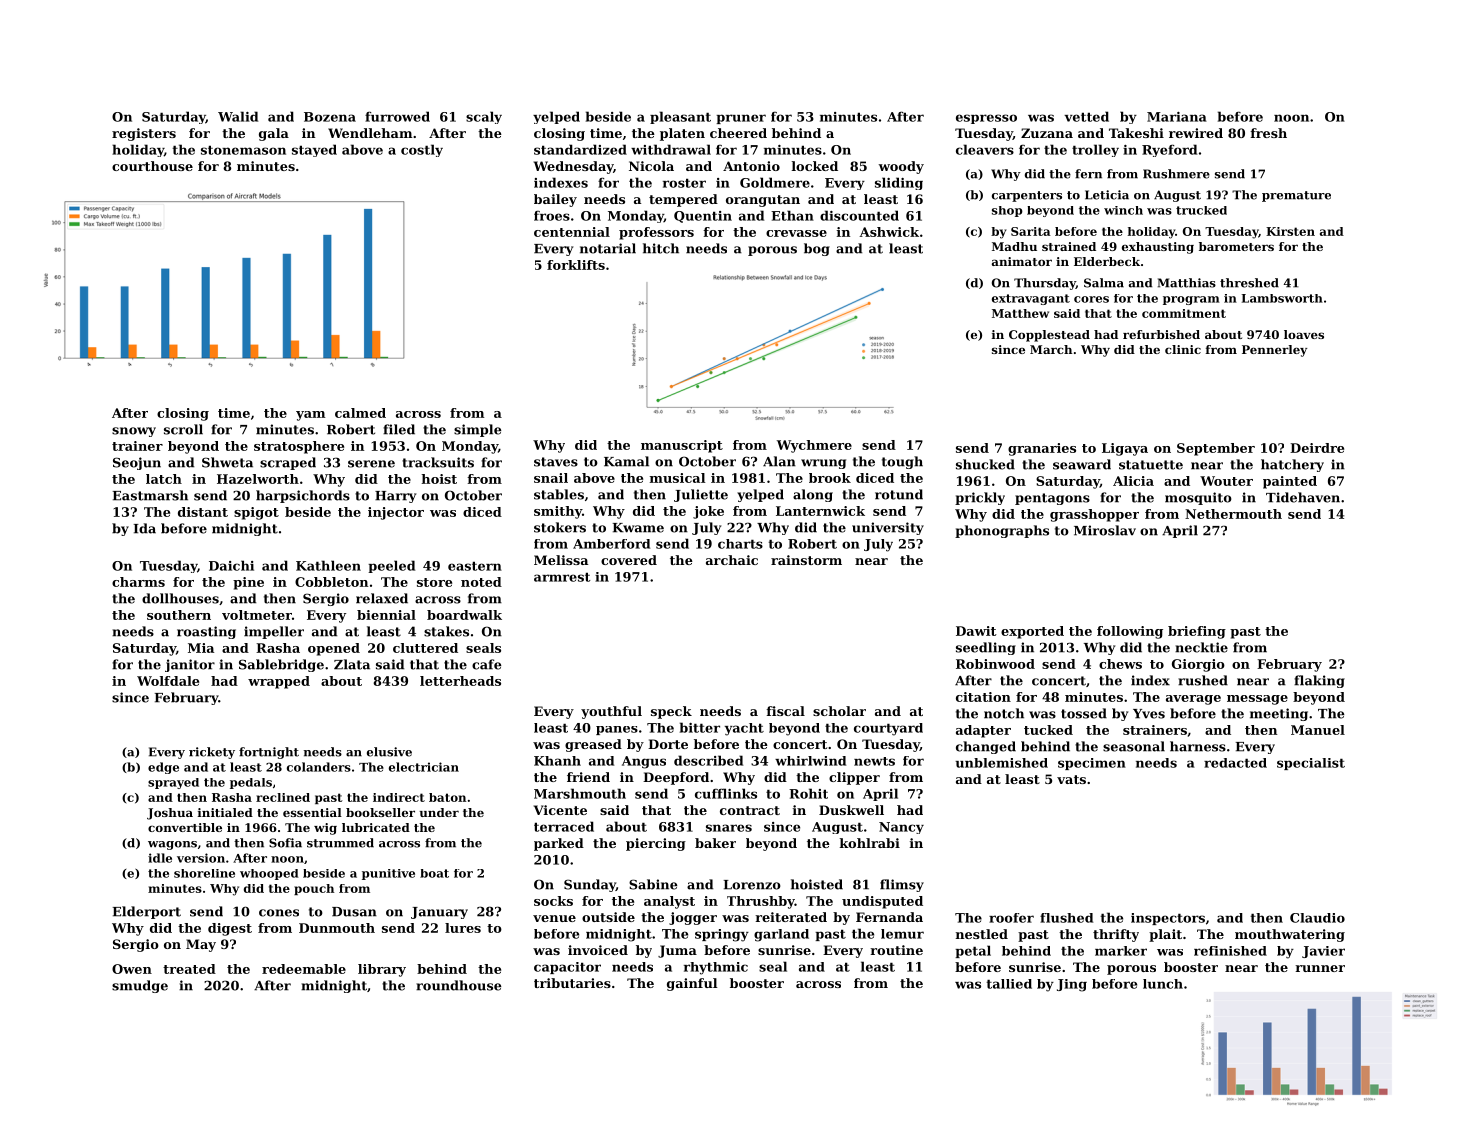  I want to click on stayed, so click(314, 150).
